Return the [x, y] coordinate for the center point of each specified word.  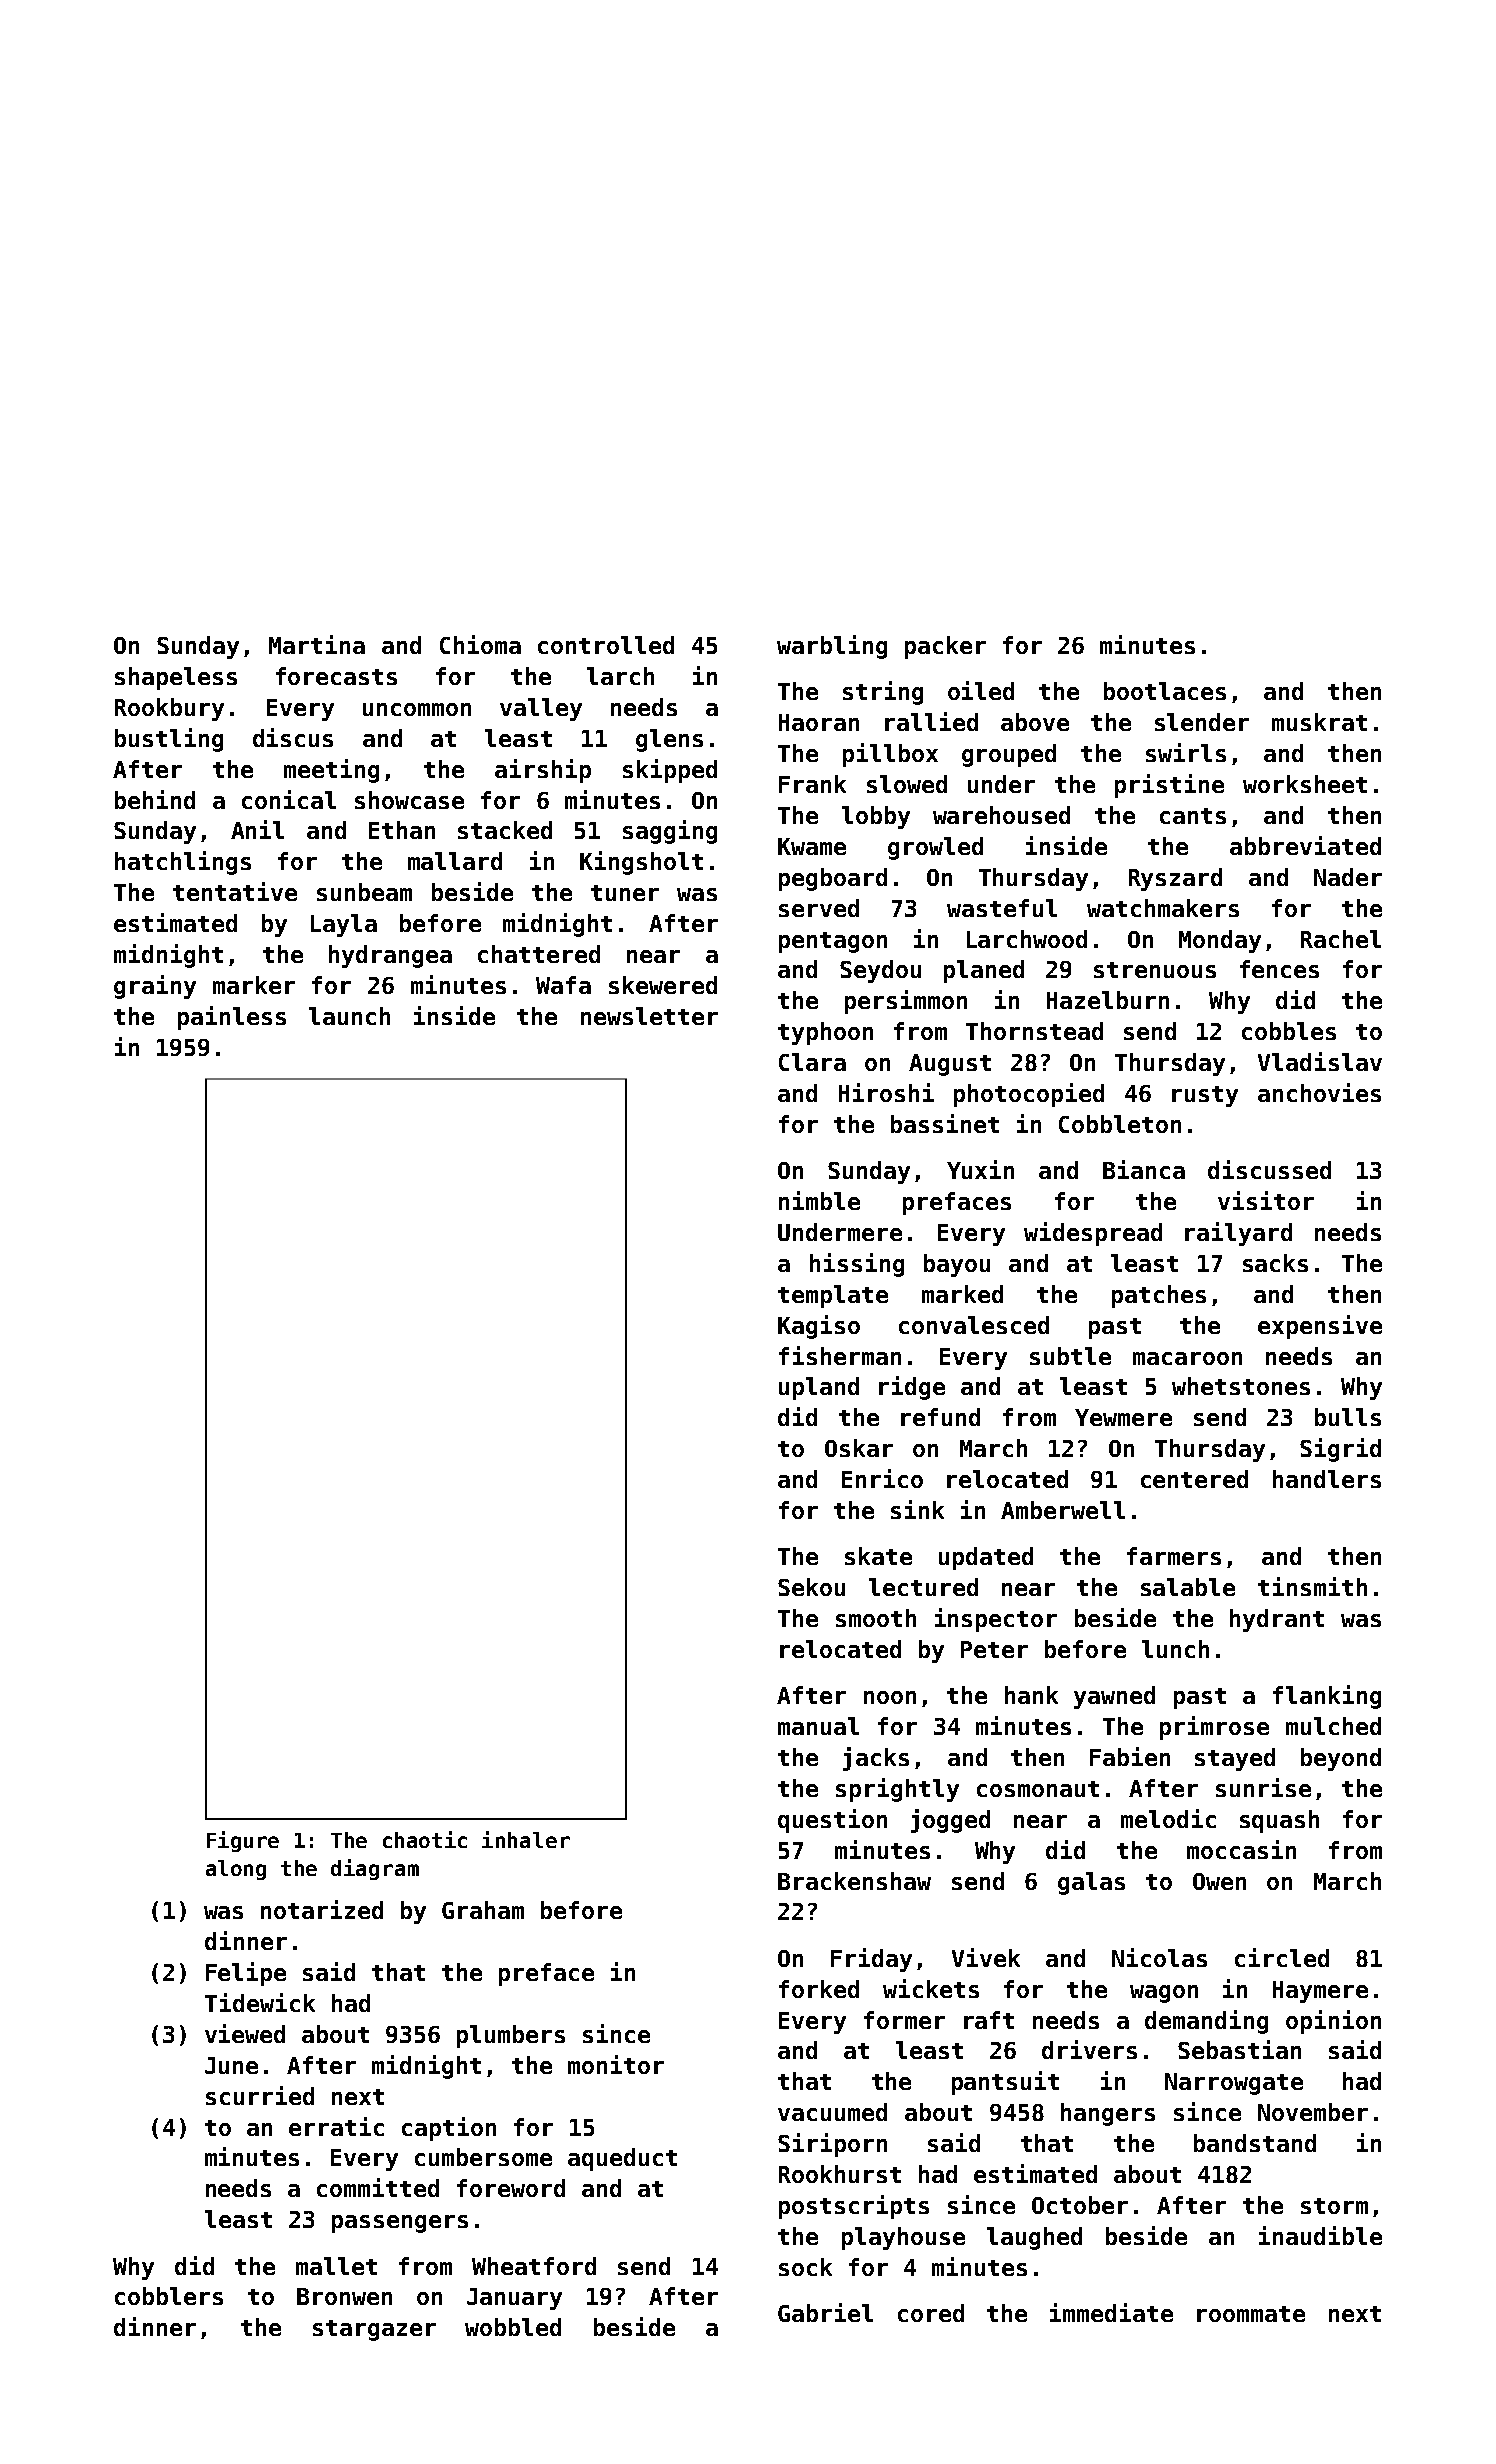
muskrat [1319, 722]
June [231, 2065]
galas [1091, 1883]
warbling [832, 647]
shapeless [176, 678]
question [832, 1821]
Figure [243, 1841]
